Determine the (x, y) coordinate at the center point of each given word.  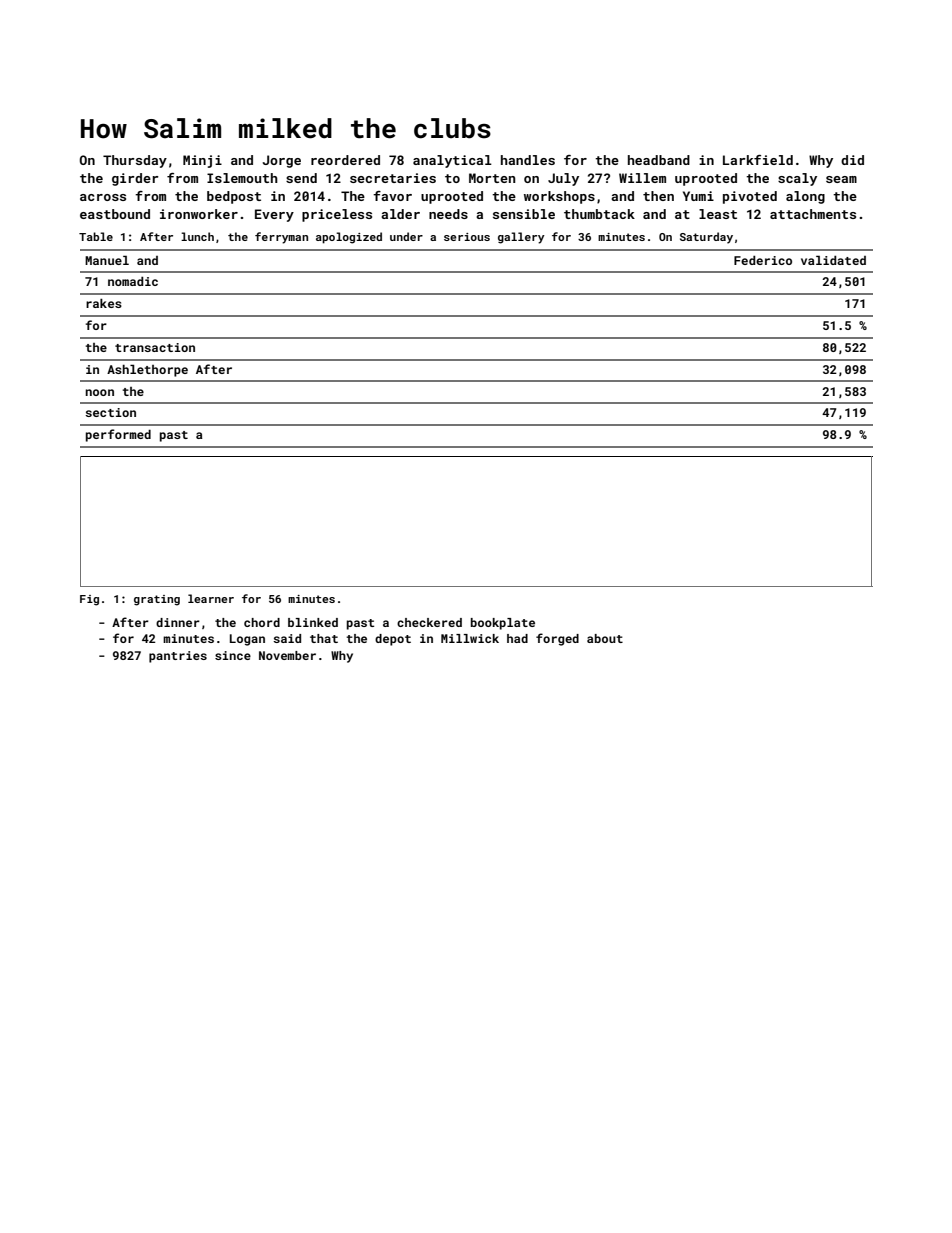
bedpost (234, 197)
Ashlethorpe (147, 370)
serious (467, 237)
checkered (429, 622)
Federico (763, 260)
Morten (492, 178)
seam (841, 179)
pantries (178, 657)
